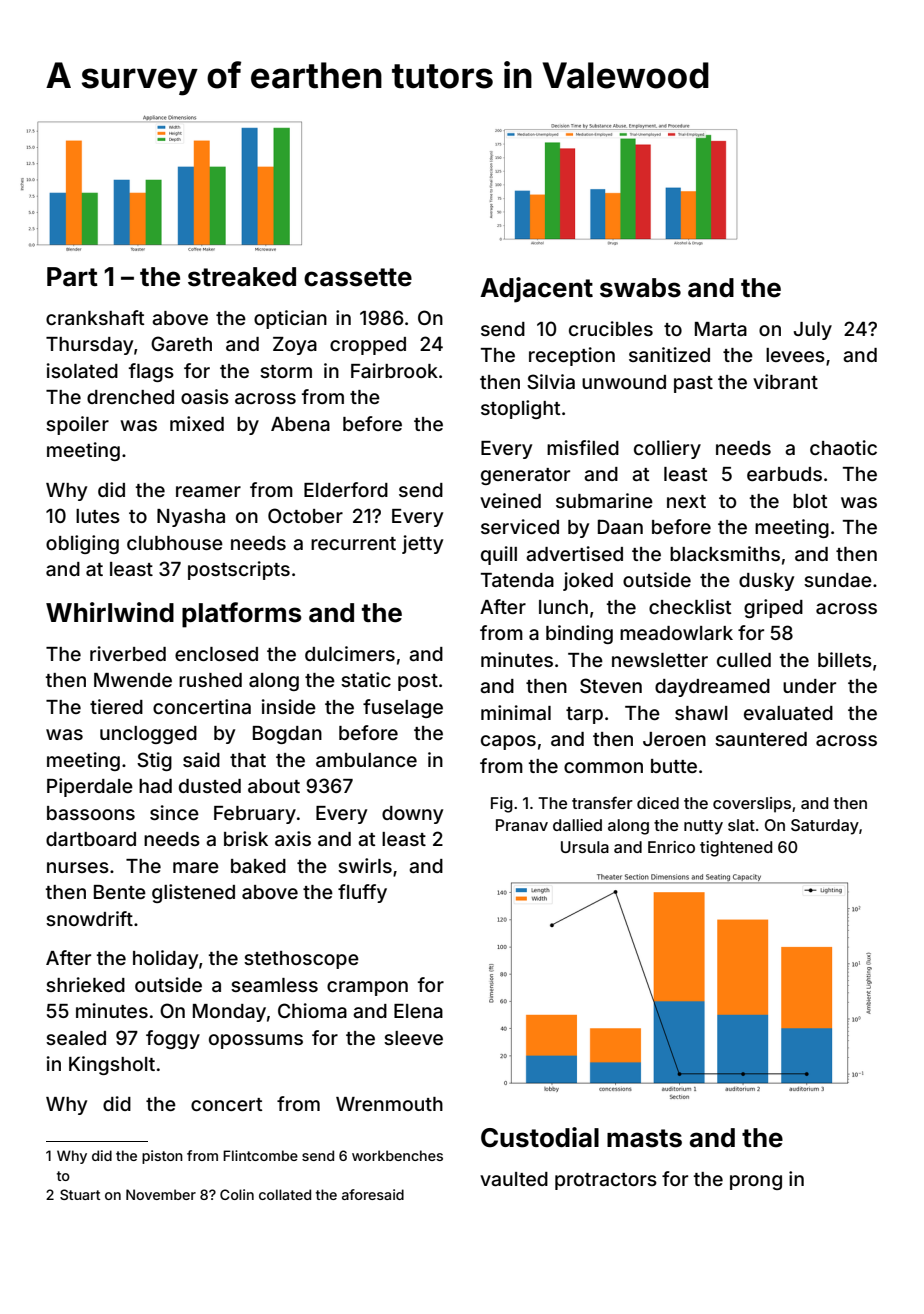  What do you see at coordinates (394, 370) in the document?
I see `Fairbrook` at bounding box center [394, 370].
